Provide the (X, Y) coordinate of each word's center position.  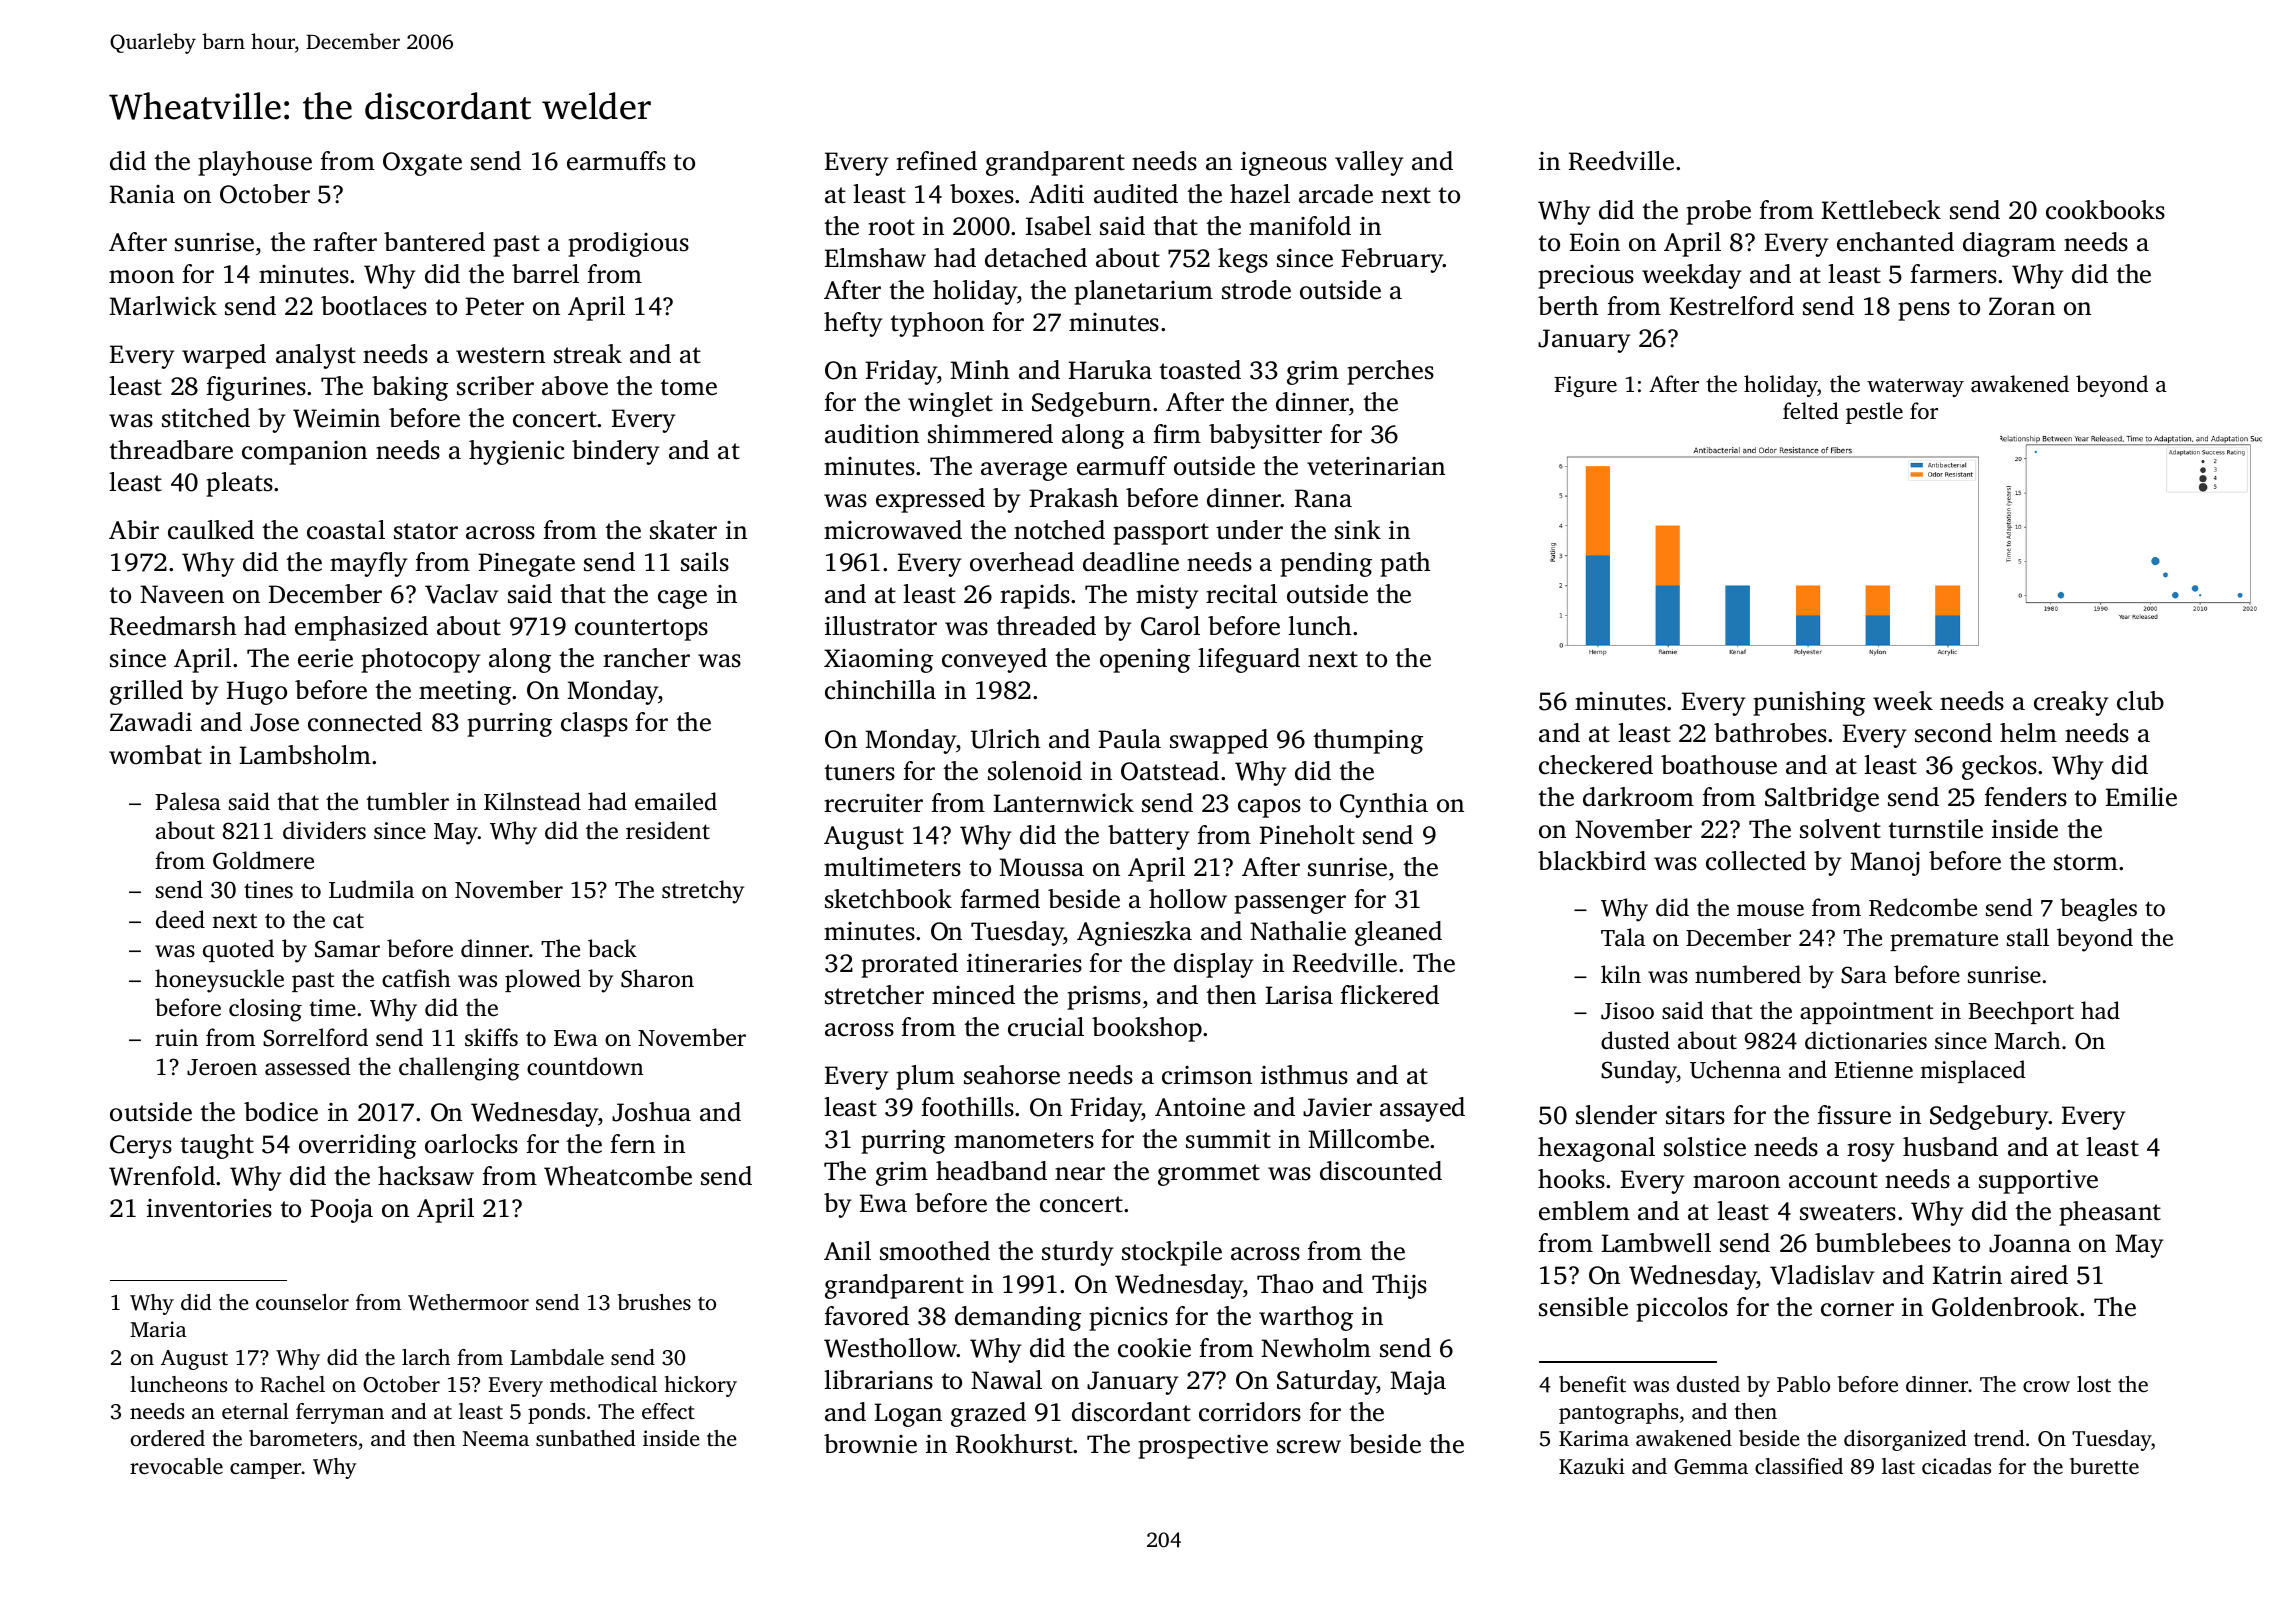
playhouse (255, 163)
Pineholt (1307, 835)
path (1405, 564)
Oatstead (1170, 771)
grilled (146, 692)
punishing (1809, 703)
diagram (2009, 244)
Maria (158, 1329)
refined (936, 161)
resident (668, 830)
